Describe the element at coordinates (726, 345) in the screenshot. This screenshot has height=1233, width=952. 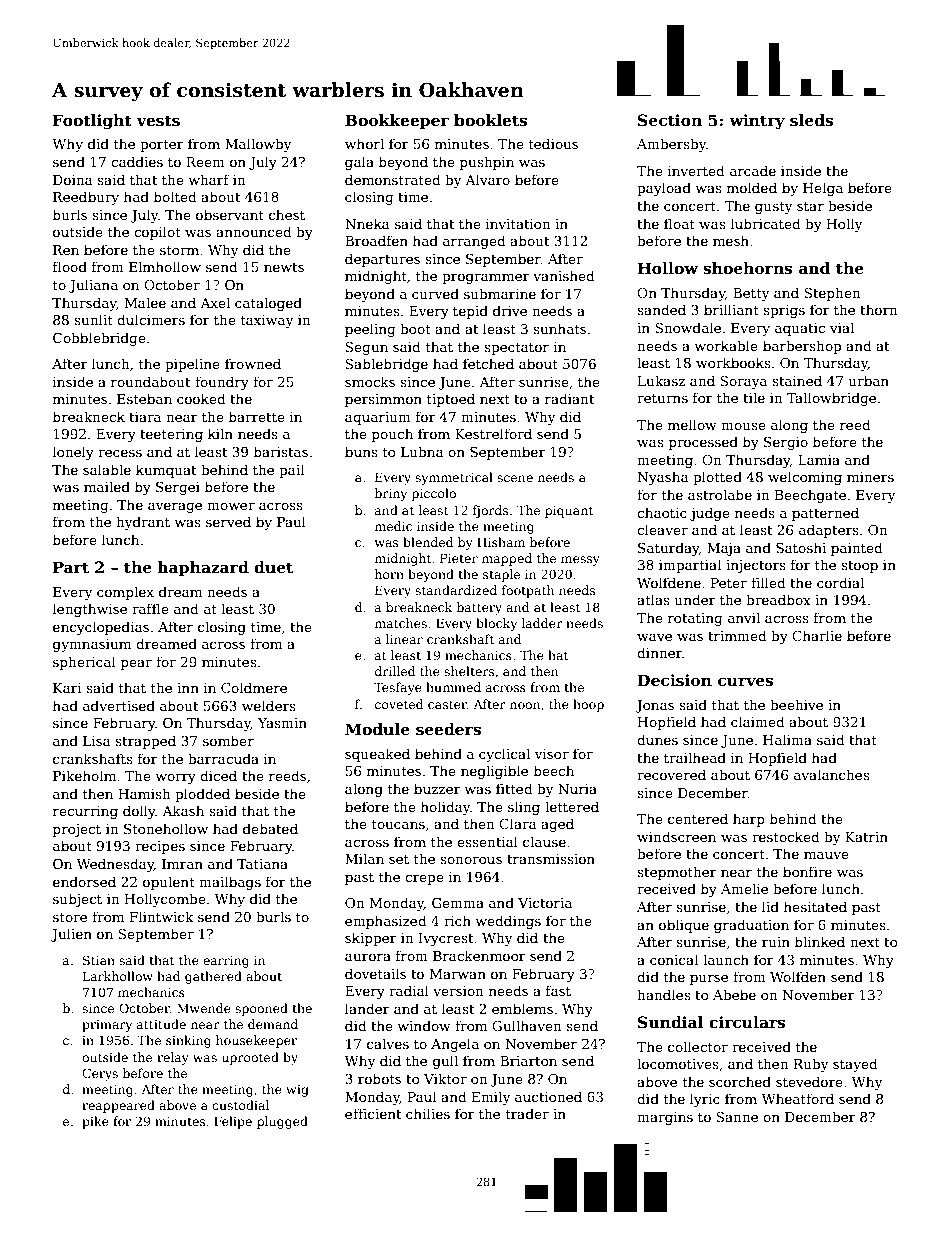
I see `workable` at that location.
